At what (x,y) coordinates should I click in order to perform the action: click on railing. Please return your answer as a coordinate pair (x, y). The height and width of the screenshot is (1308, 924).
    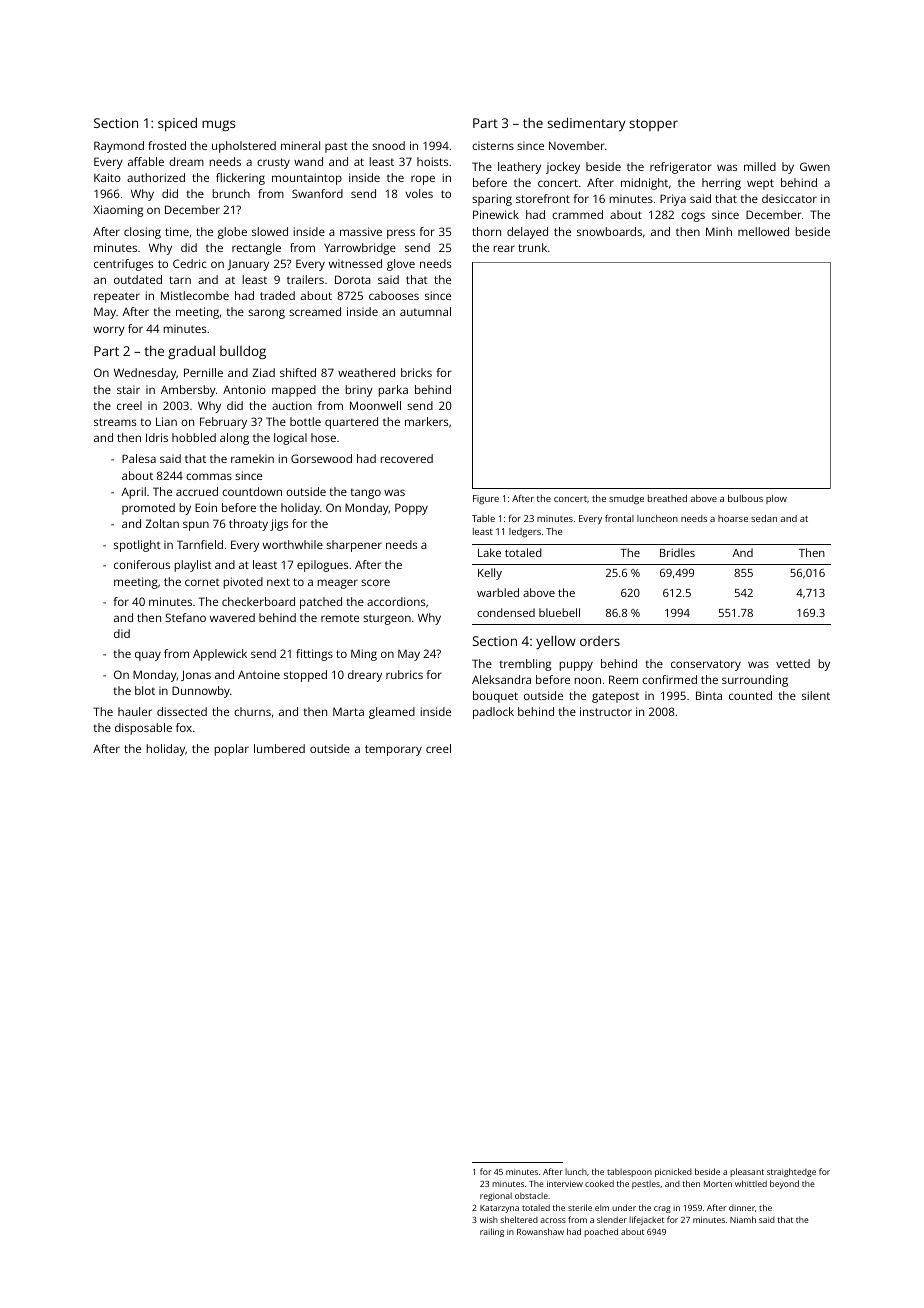
    Looking at the image, I should click on (492, 1232).
